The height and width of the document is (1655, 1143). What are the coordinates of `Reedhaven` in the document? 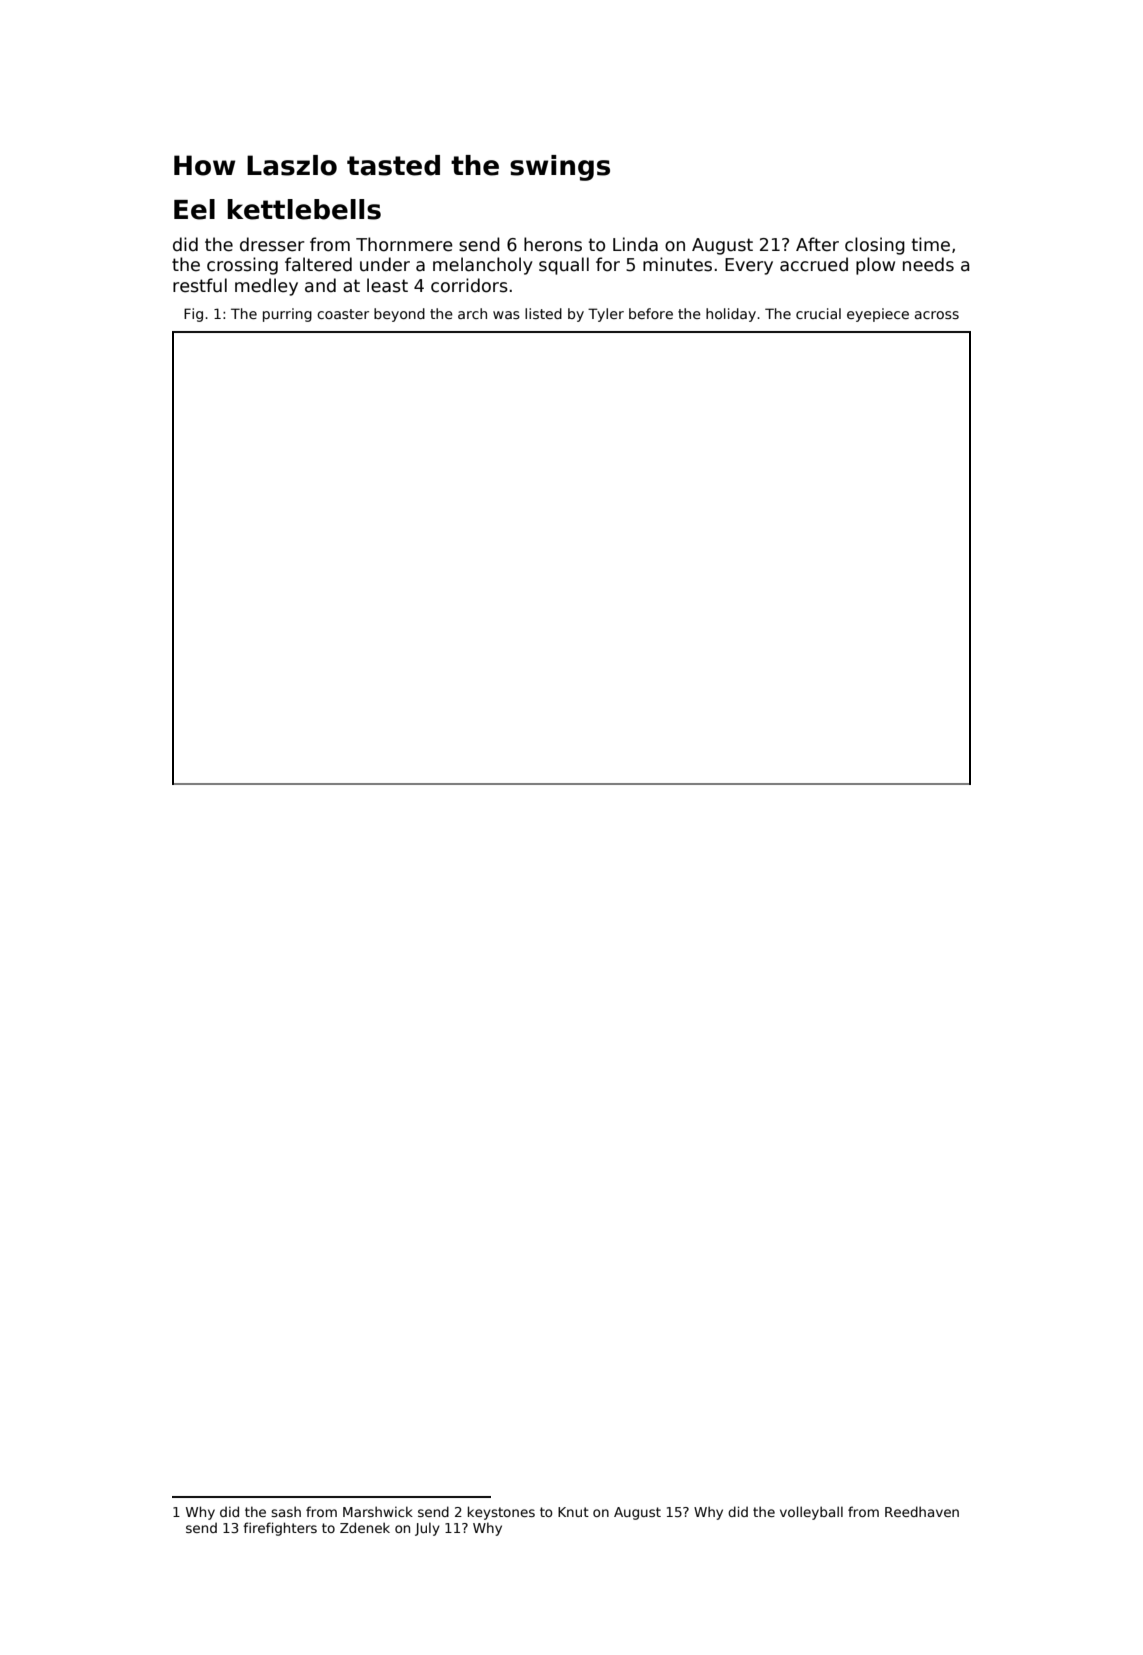 It's located at (922, 1511).
